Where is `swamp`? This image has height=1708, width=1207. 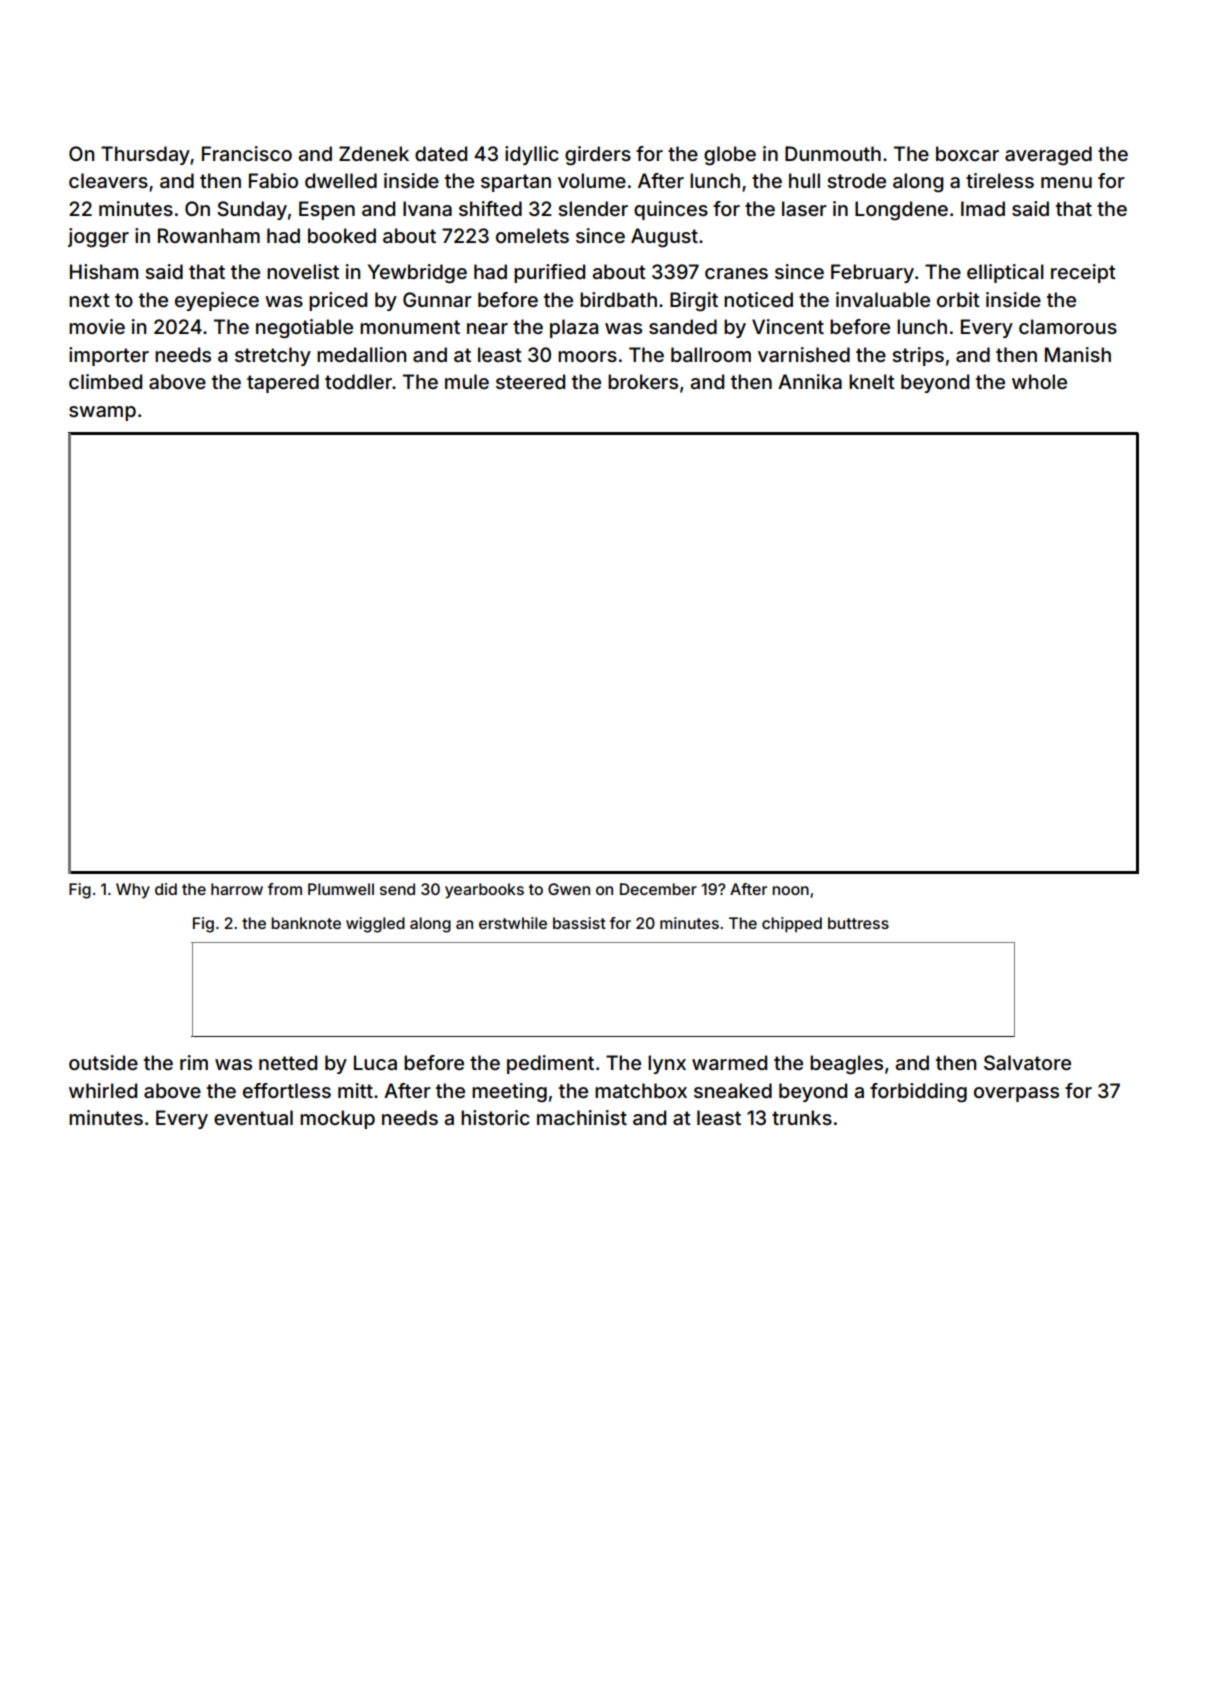 swamp is located at coordinates (102, 413).
